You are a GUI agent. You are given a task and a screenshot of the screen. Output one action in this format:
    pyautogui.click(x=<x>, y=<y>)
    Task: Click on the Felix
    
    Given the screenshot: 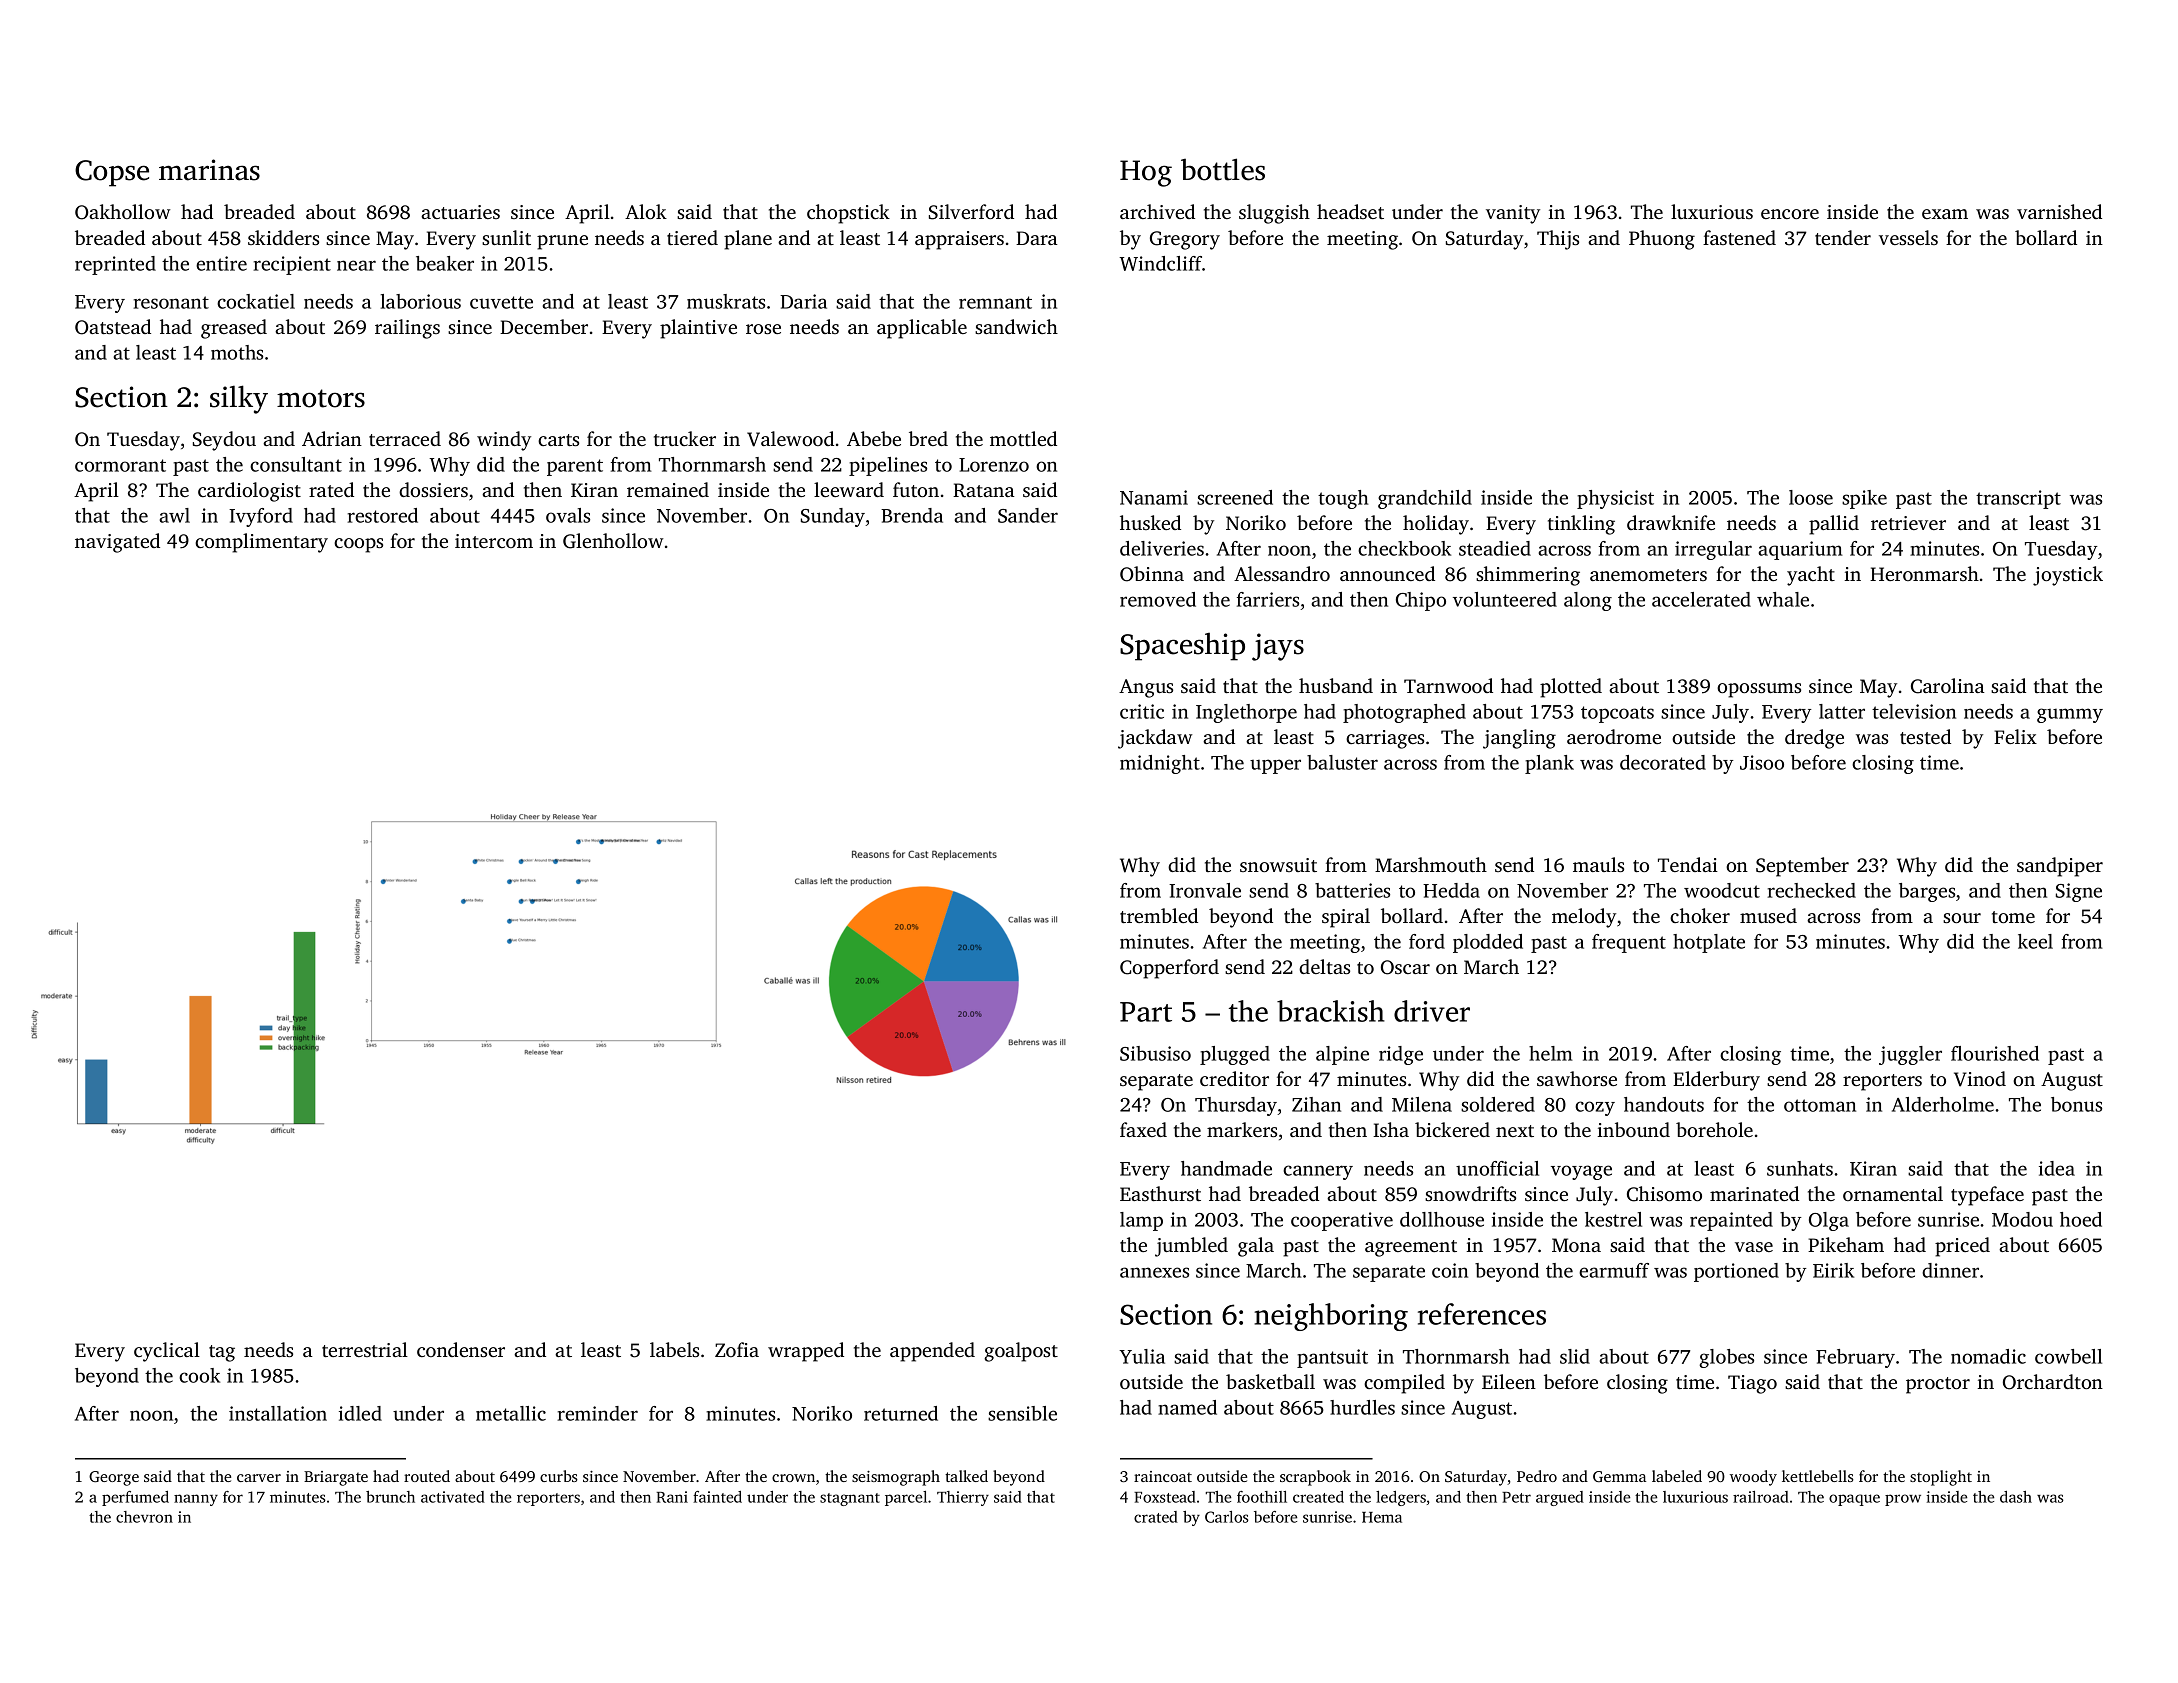 What is the action you would take?
    pyautogui.click(x=2015, y=736)
